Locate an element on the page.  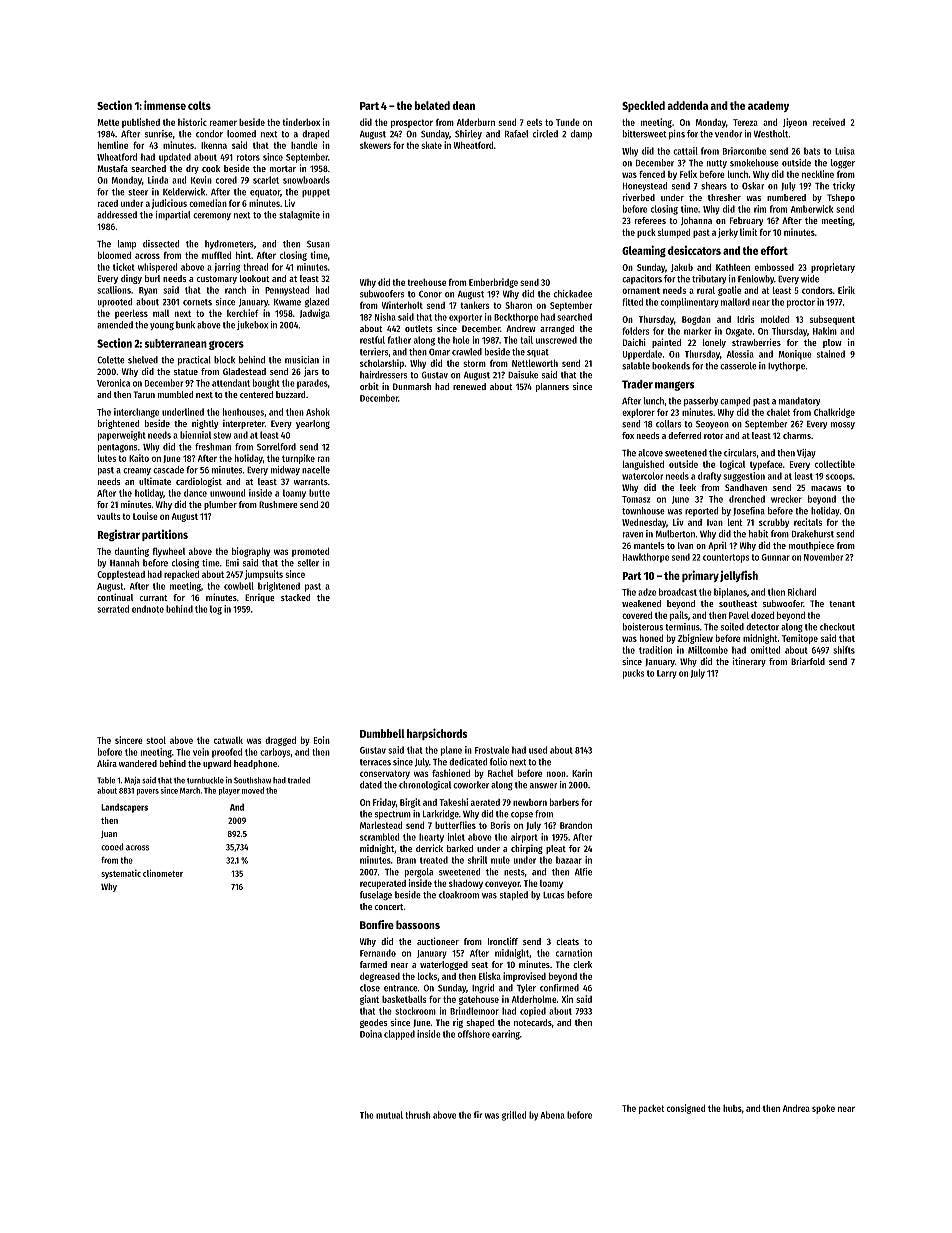
equator is located at coordinates (265, 193).
